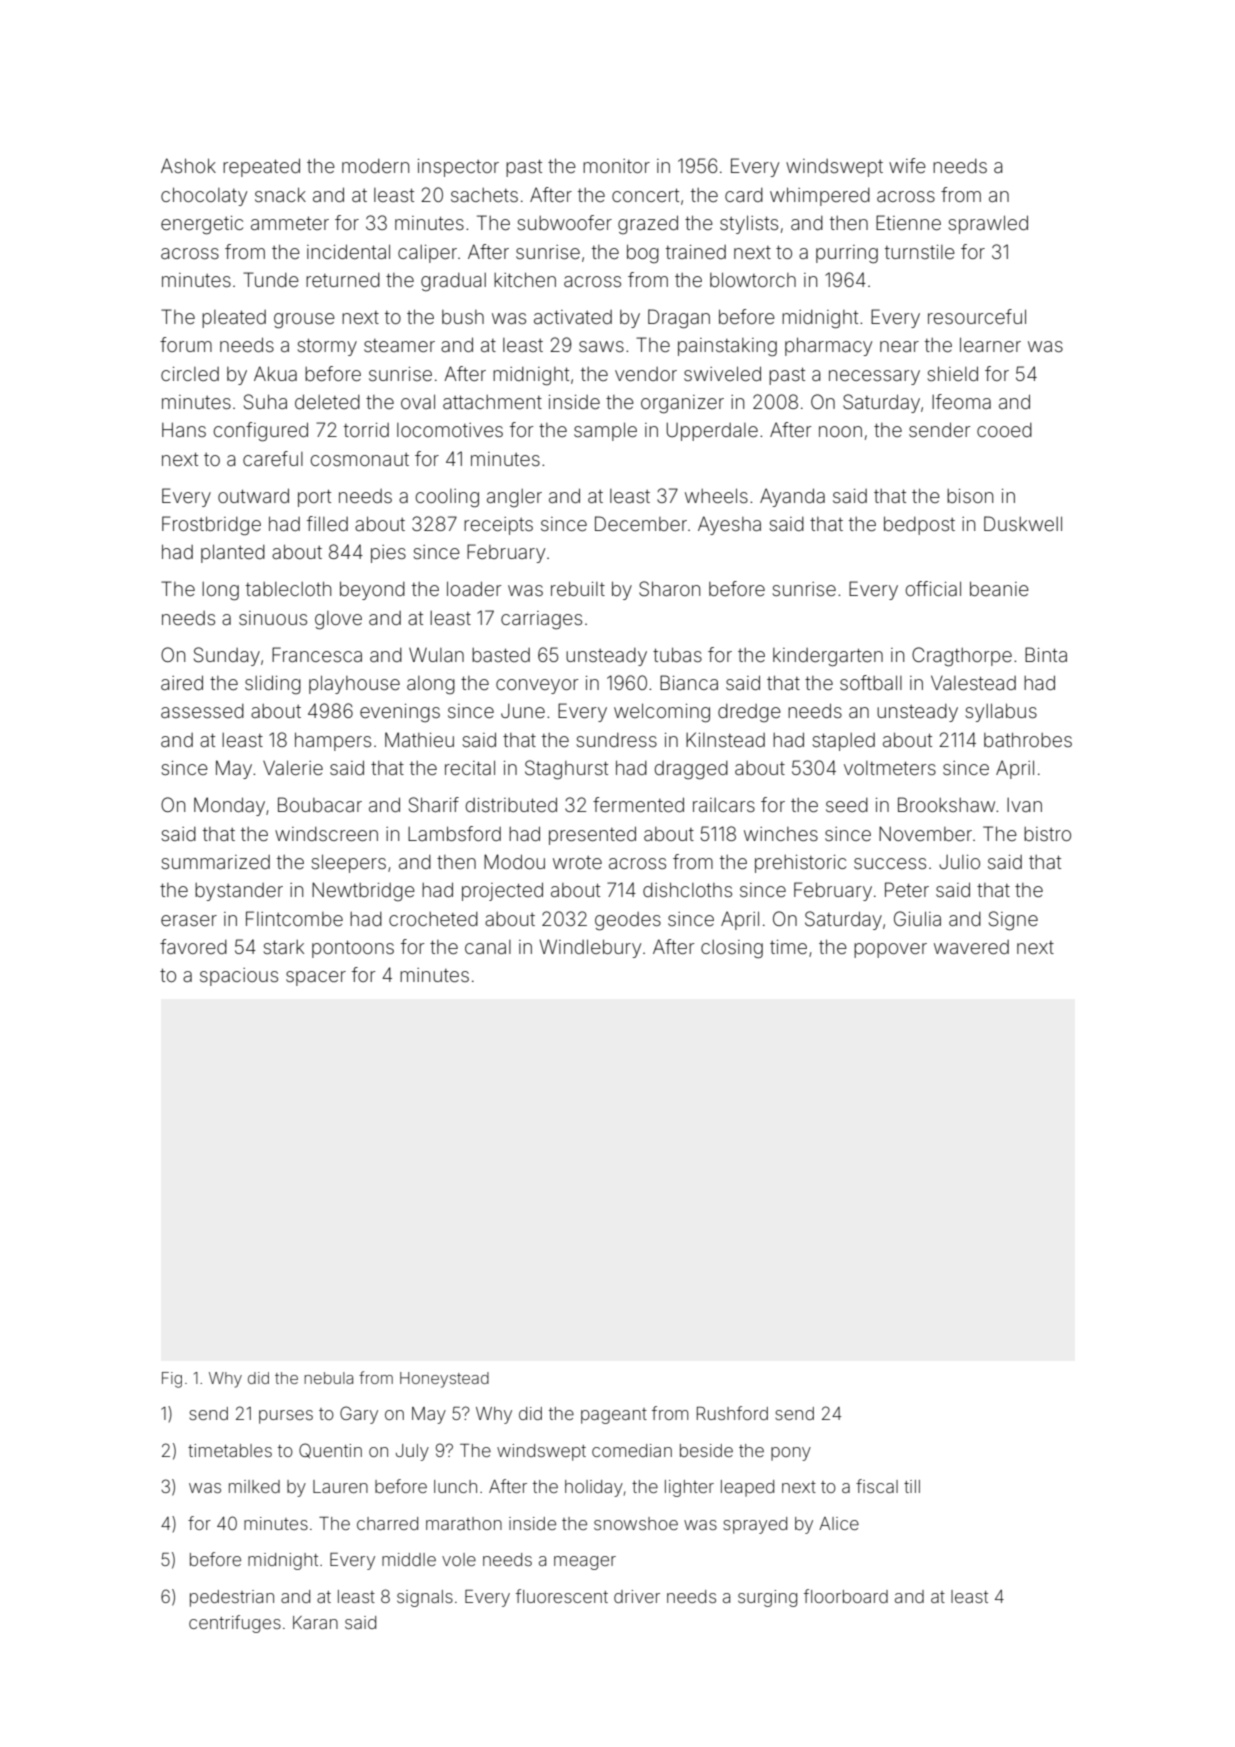 The height and width of the screenshot is (1747, 1235). Describe the element at coordinates (755, 1525) in the screenshot. I see `sprayed` at that location.
